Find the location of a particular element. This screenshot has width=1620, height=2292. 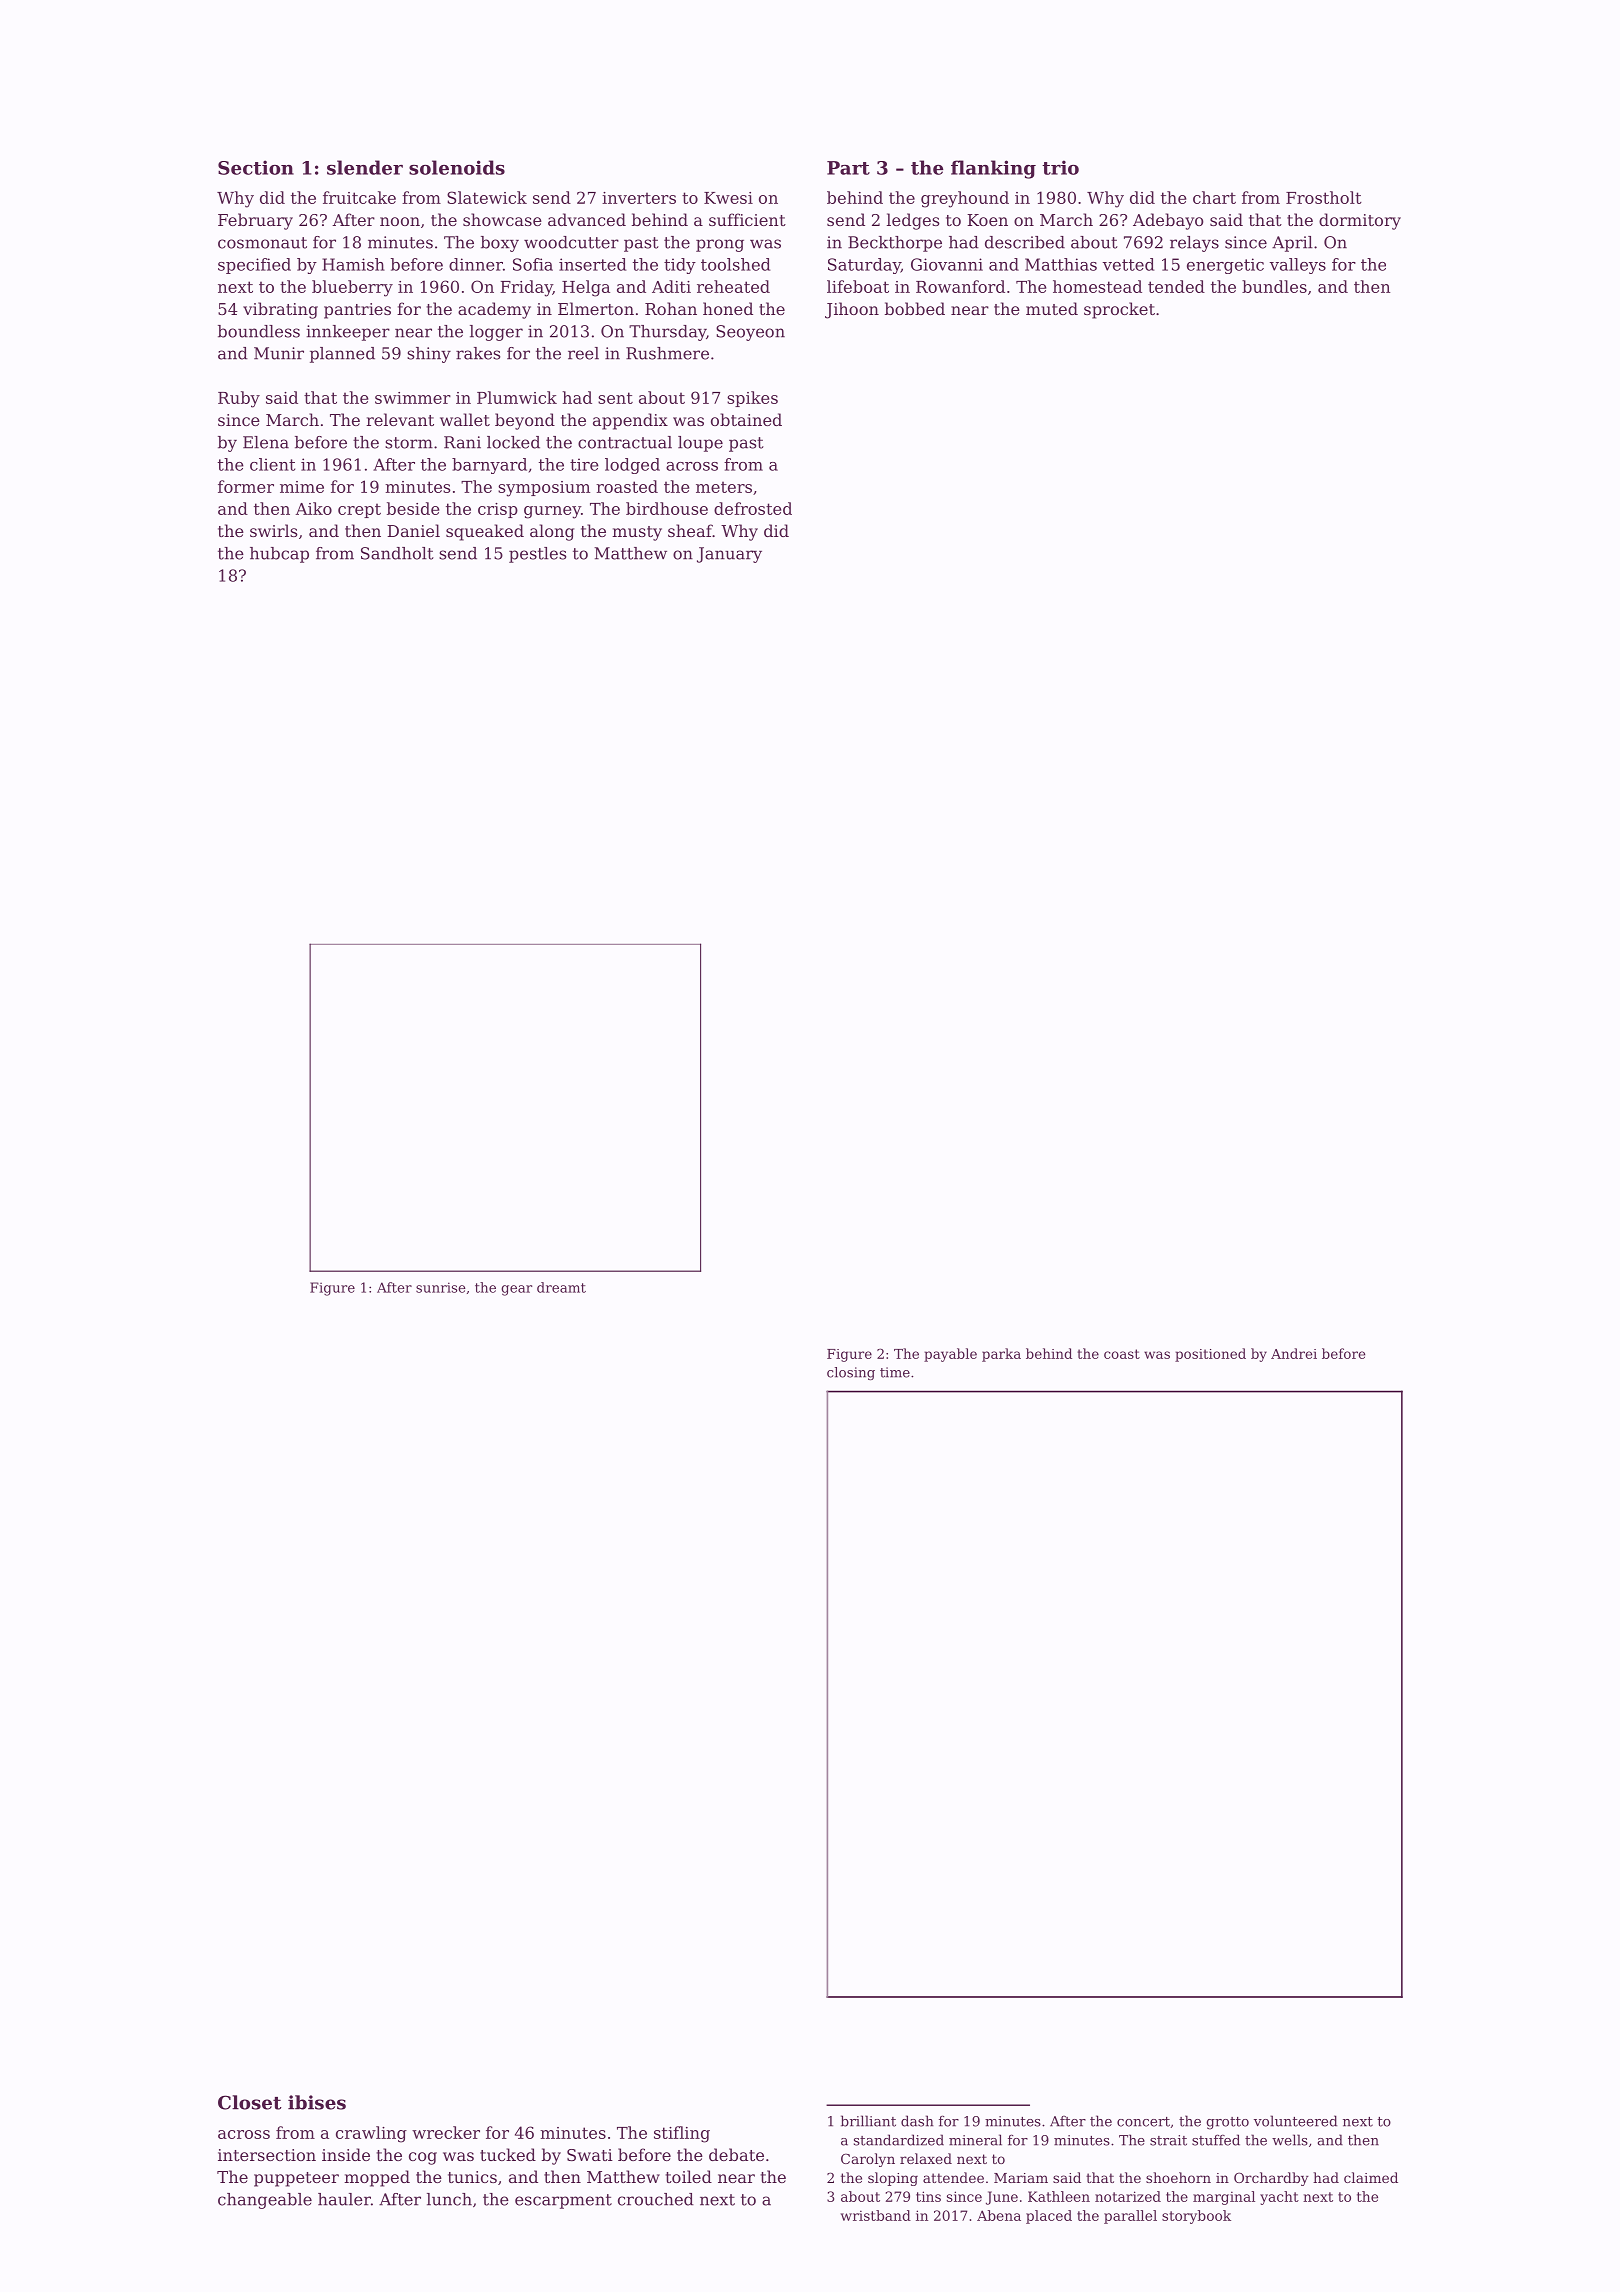

bundles is located at coordinates (1274, 286).
